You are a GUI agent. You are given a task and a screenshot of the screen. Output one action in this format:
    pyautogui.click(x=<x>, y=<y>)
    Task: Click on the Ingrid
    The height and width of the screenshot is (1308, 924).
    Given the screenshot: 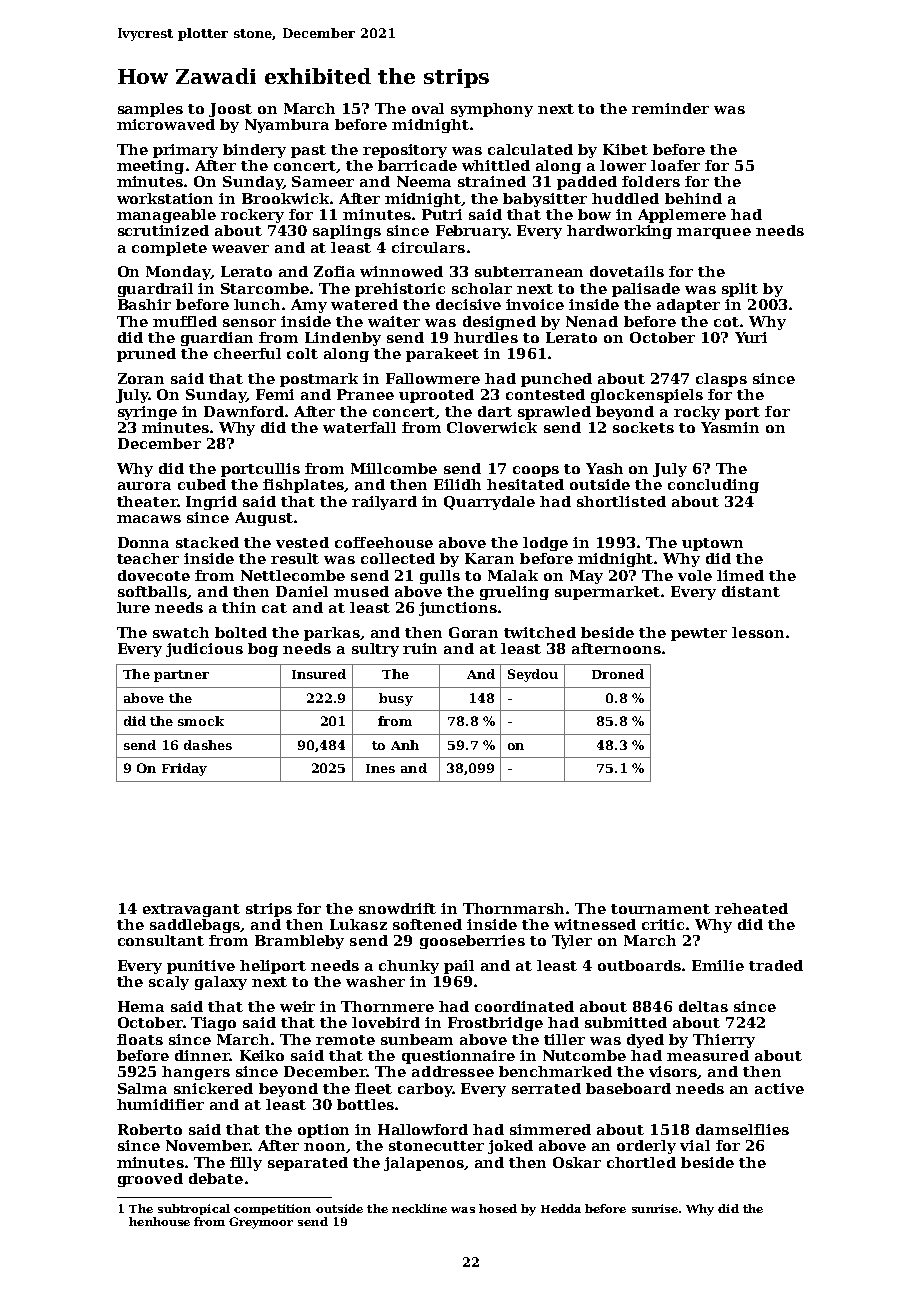 What is the action you would take?
    pyautogui.click(x=211, y=503)
